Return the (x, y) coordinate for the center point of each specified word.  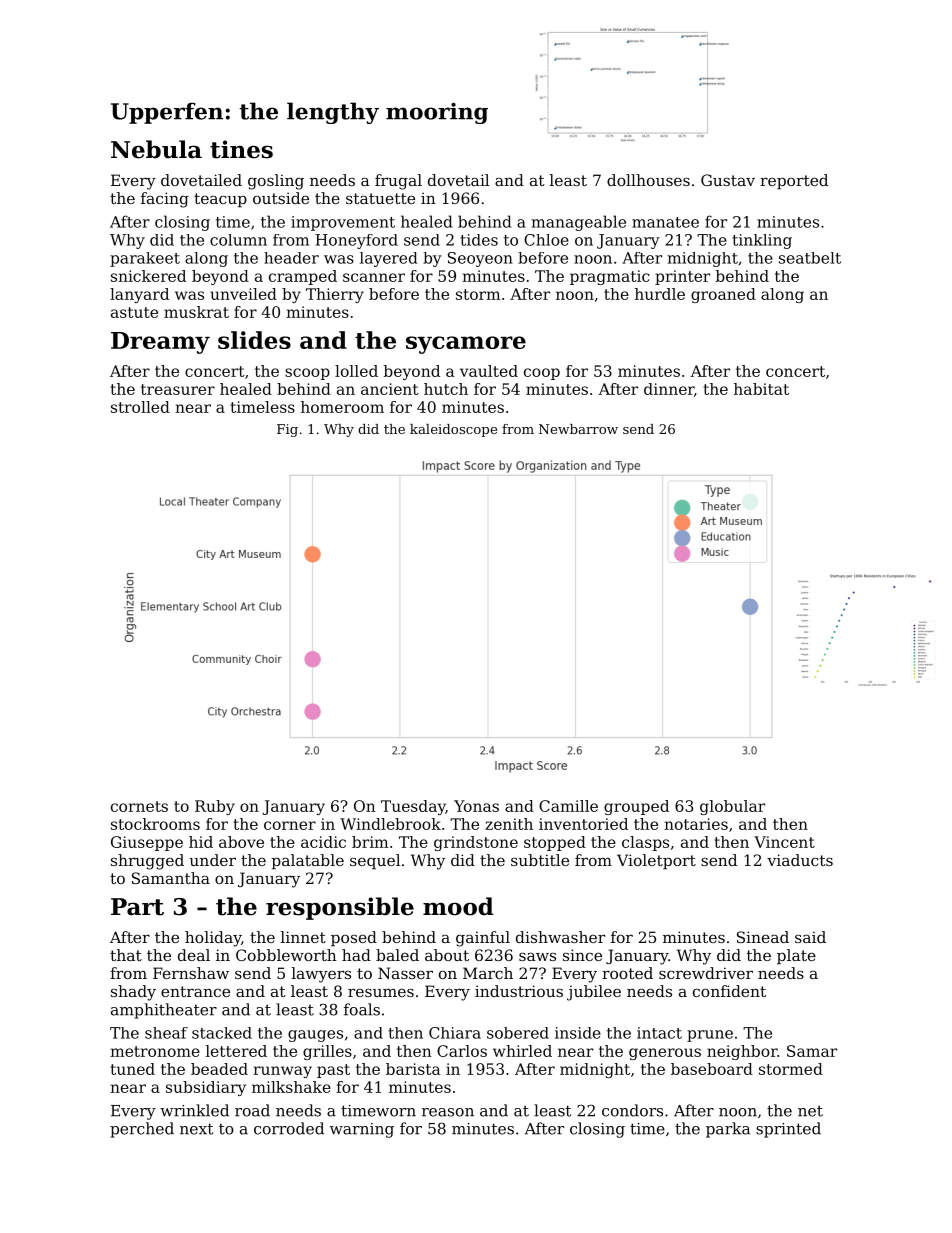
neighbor (742, 1052)
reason (448, 1112)
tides (479, 240)
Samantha (171, 878)
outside (281, 198)
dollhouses (648, 180)
